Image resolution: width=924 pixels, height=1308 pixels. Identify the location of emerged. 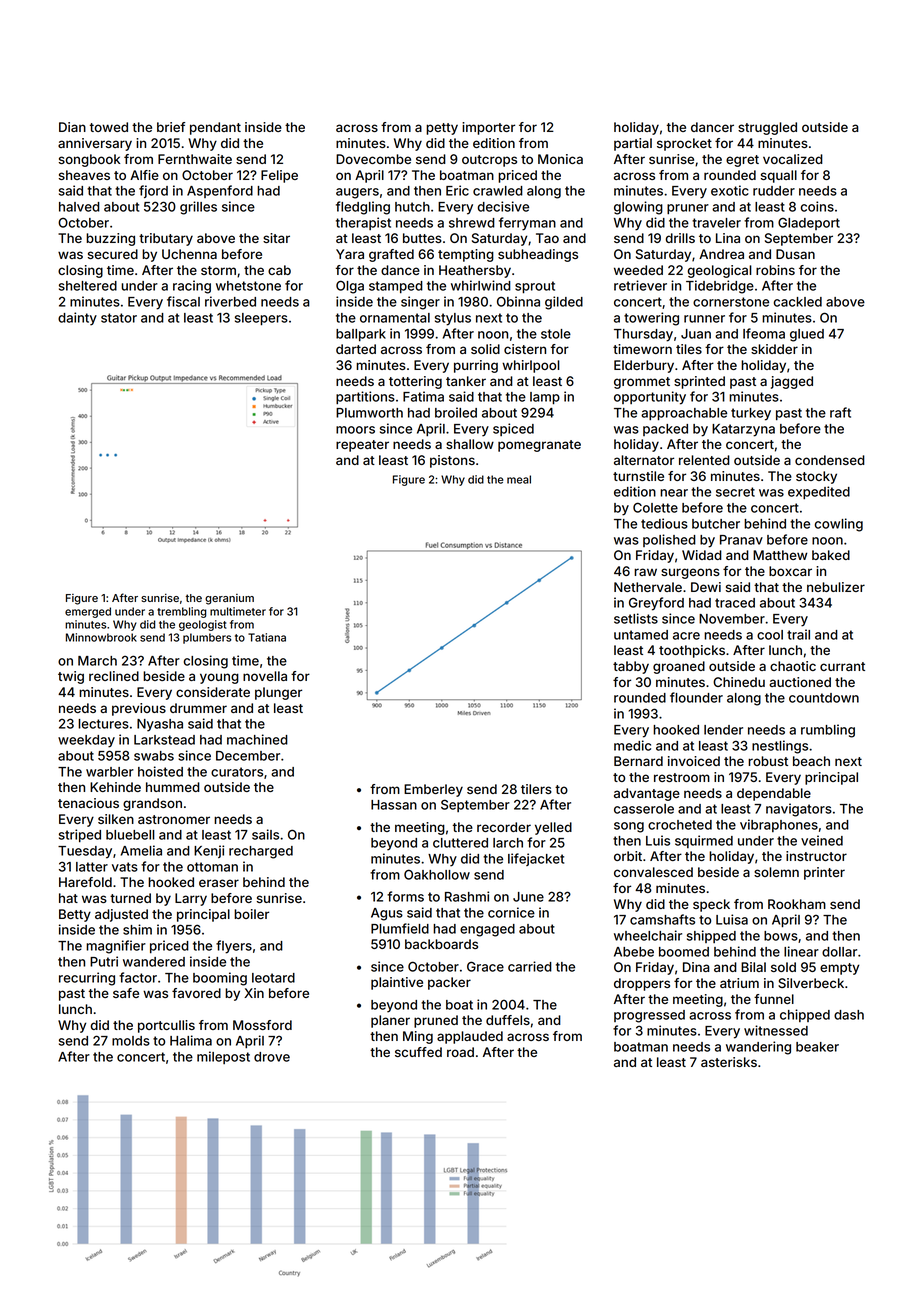
(88, 612).
